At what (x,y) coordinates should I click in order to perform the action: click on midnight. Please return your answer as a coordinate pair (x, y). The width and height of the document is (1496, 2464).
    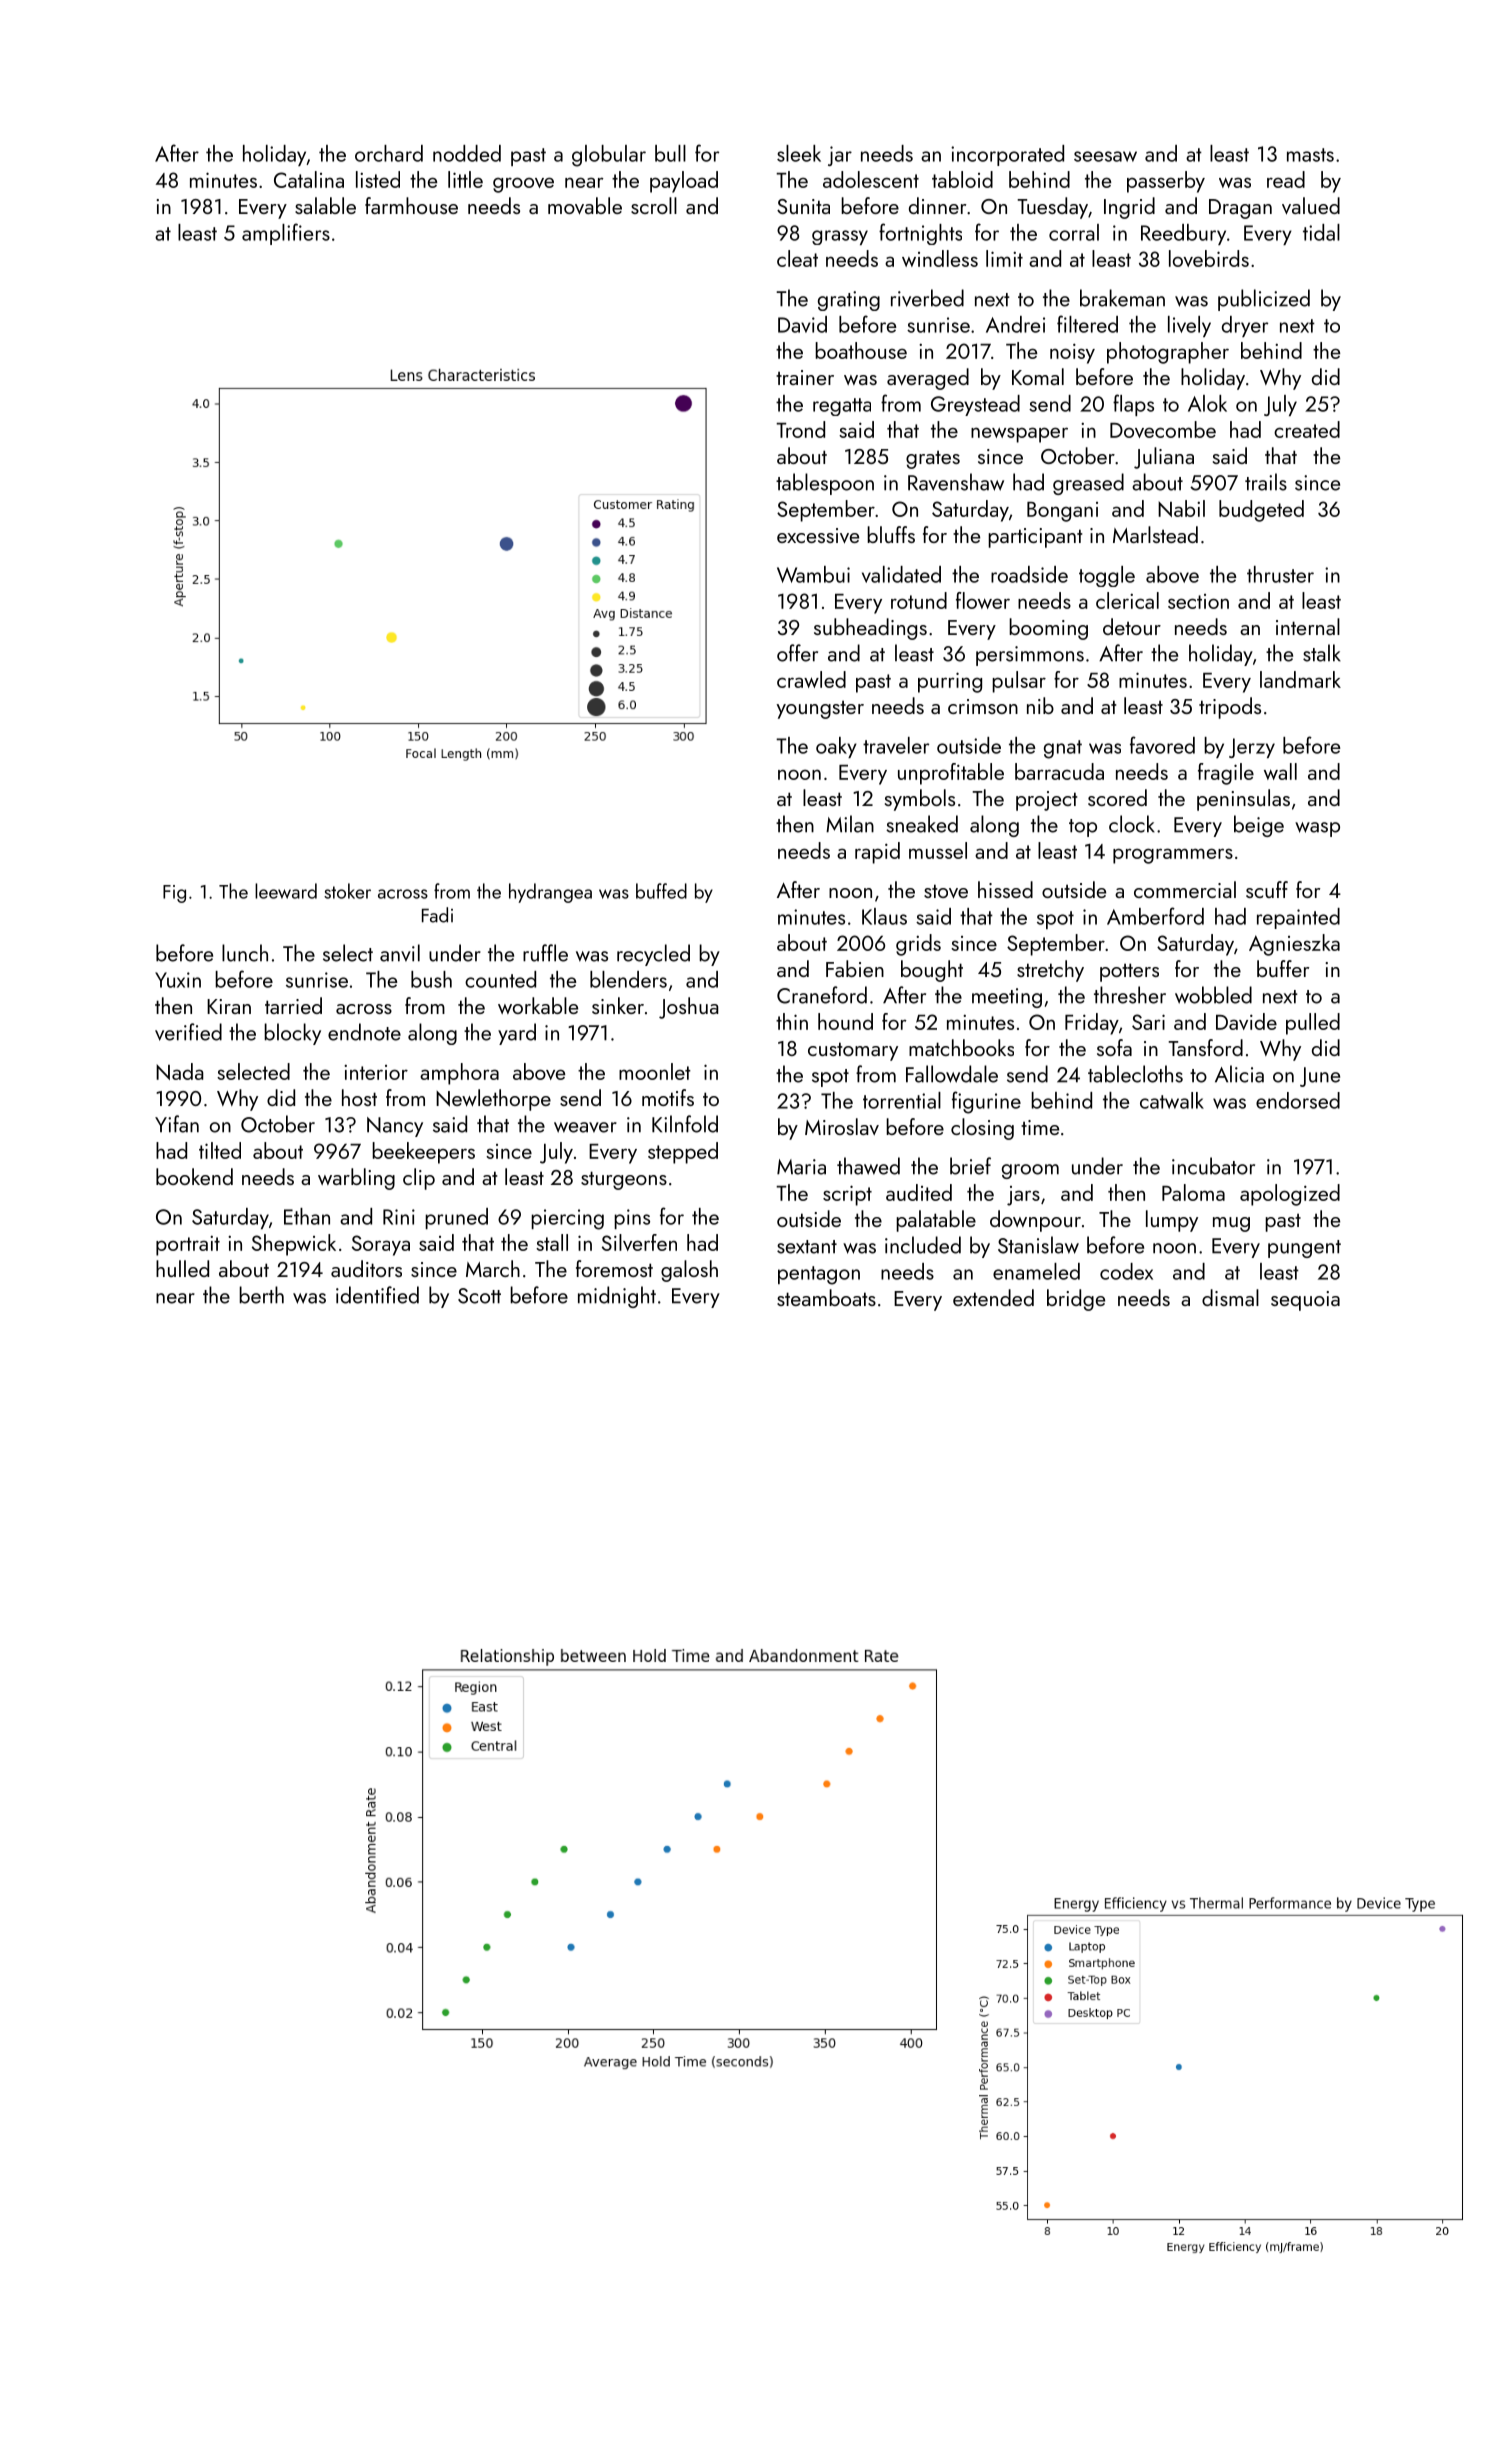
    Looking at the image, I should click on (617, 1297).
